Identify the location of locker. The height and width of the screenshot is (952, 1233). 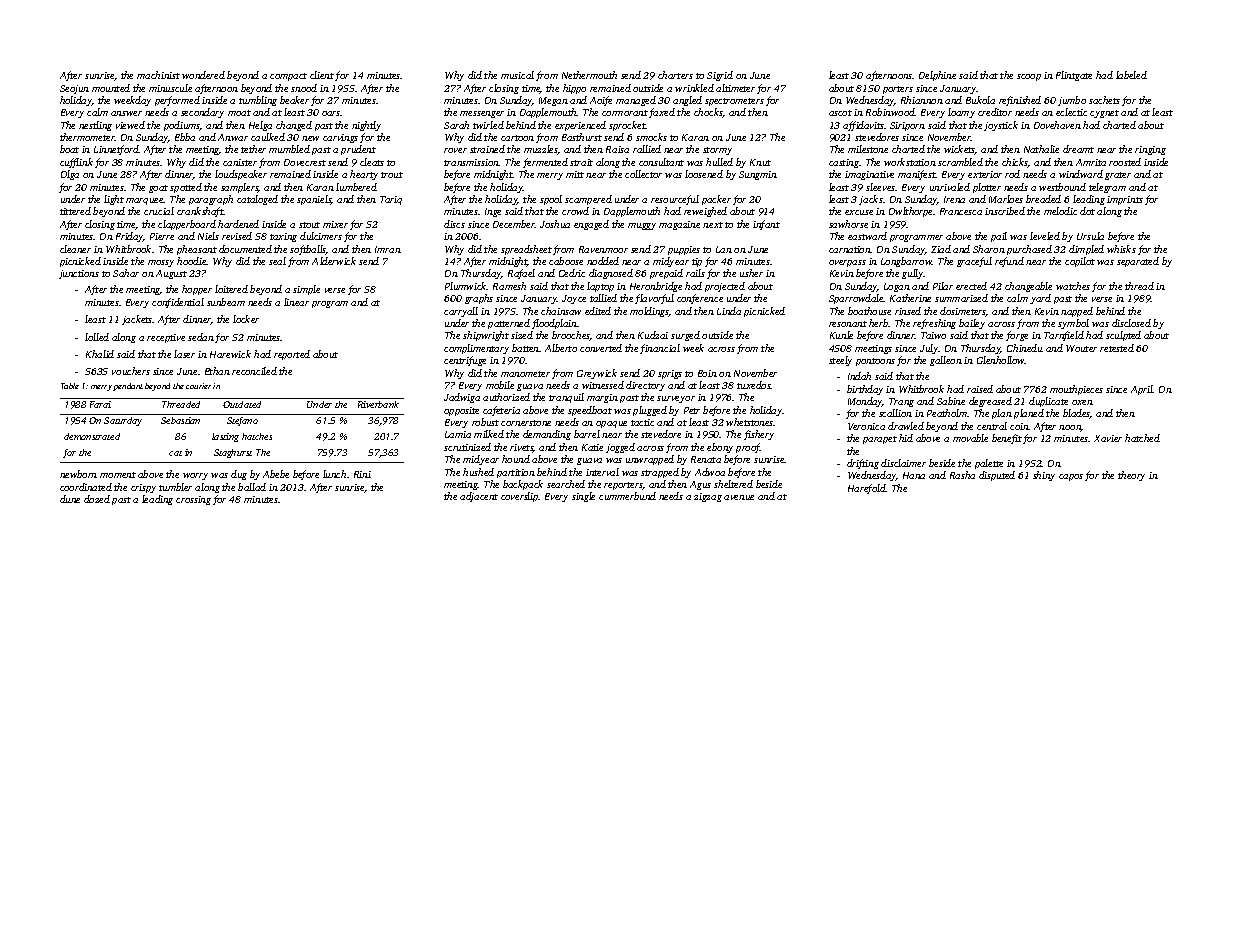
(246, 319).
